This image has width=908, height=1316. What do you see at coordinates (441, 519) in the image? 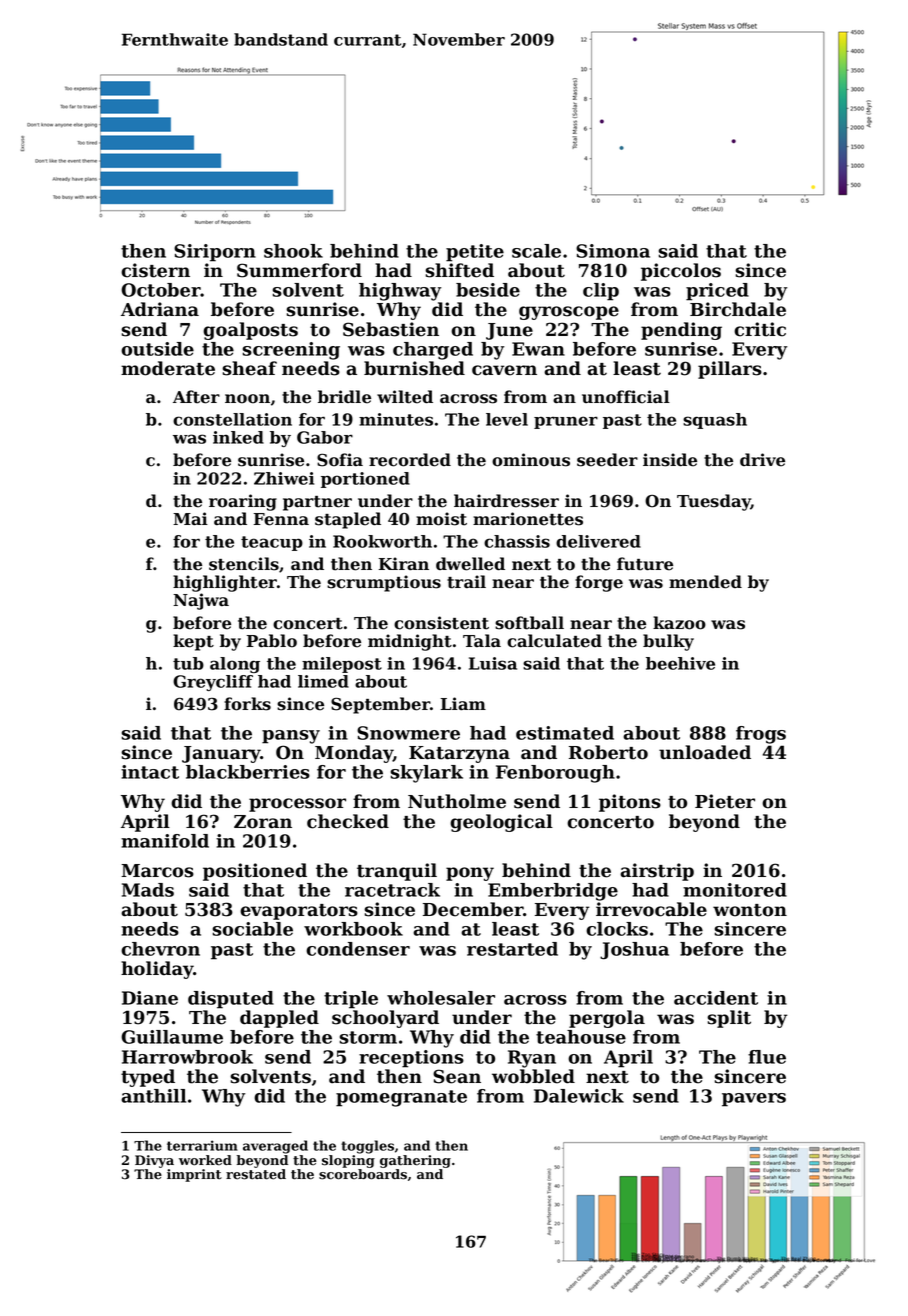
I see `moist` at bounding box center [441, 519].
